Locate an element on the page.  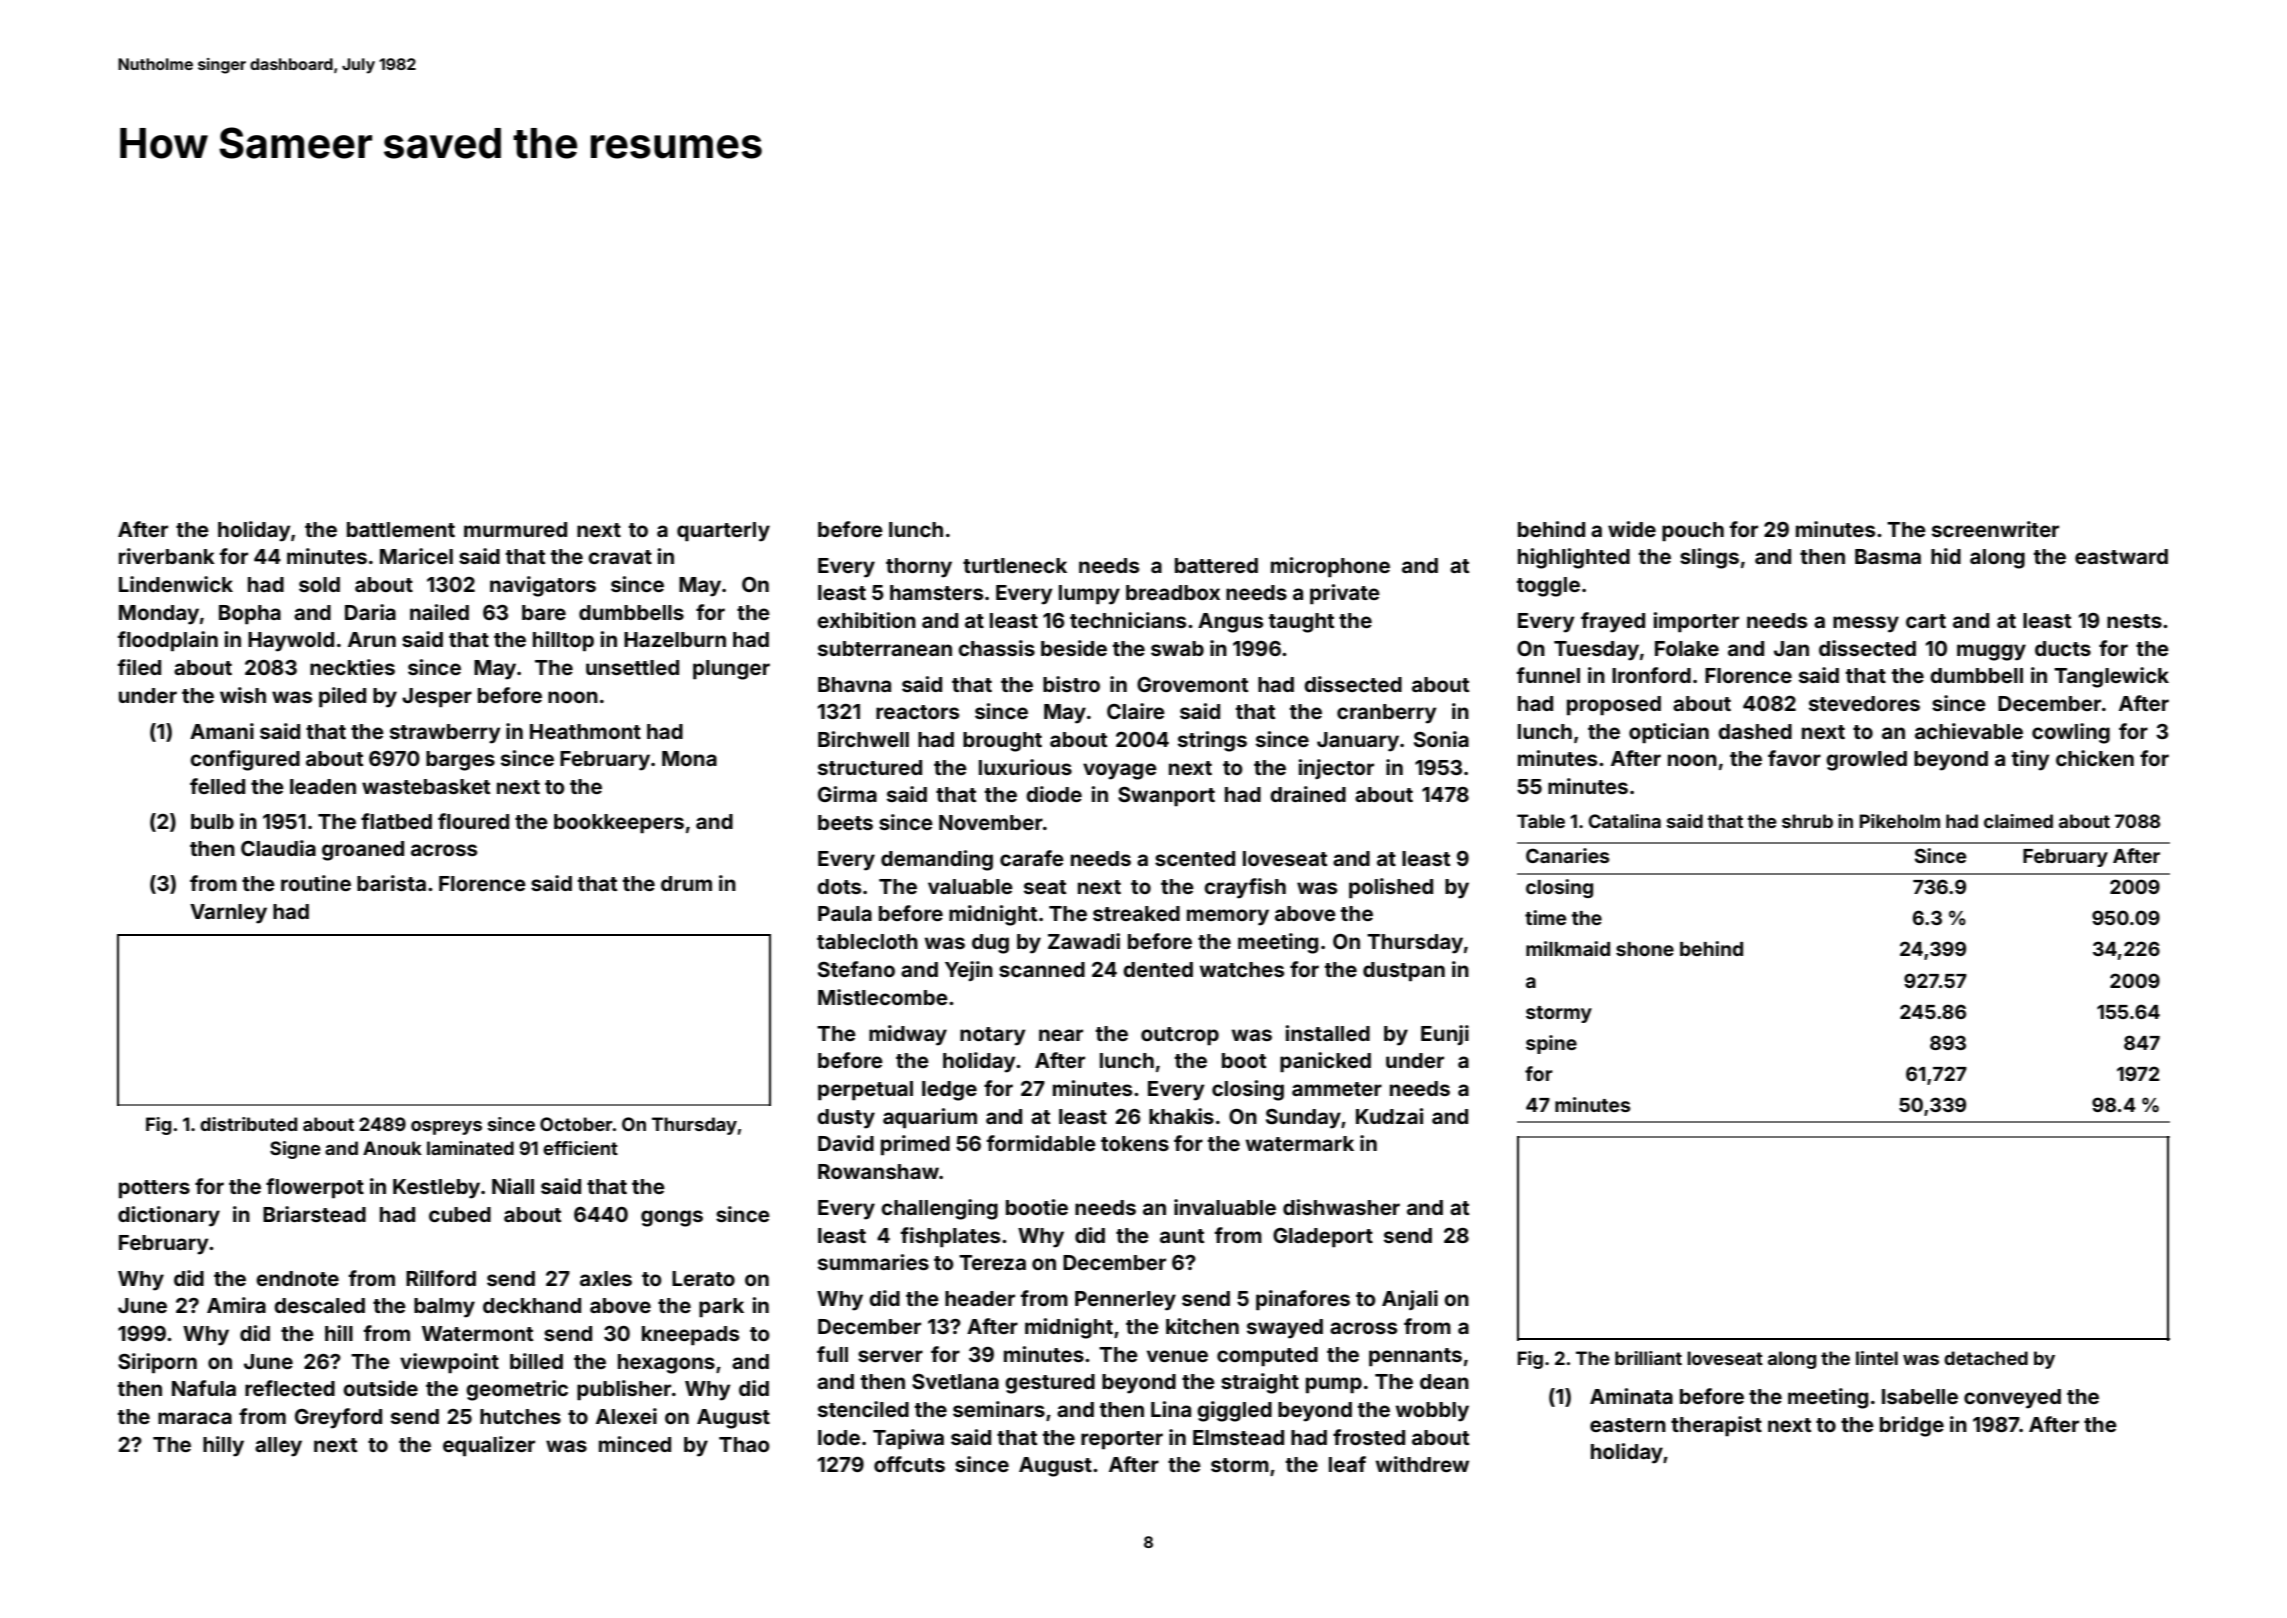
bulb is located at coordinates (212, 821).
